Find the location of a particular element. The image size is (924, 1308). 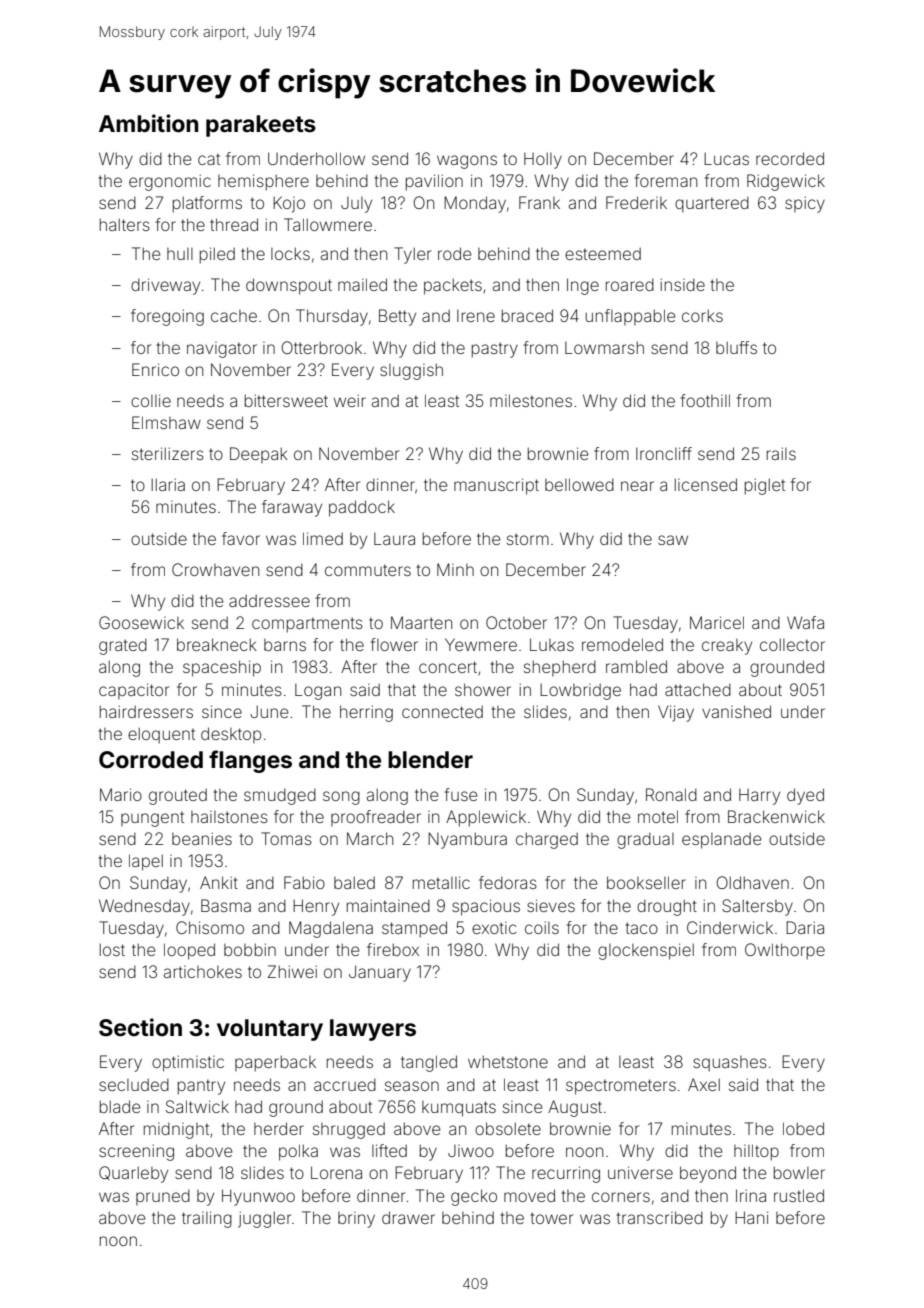

bluffs is located at coordinates (736, 347).
